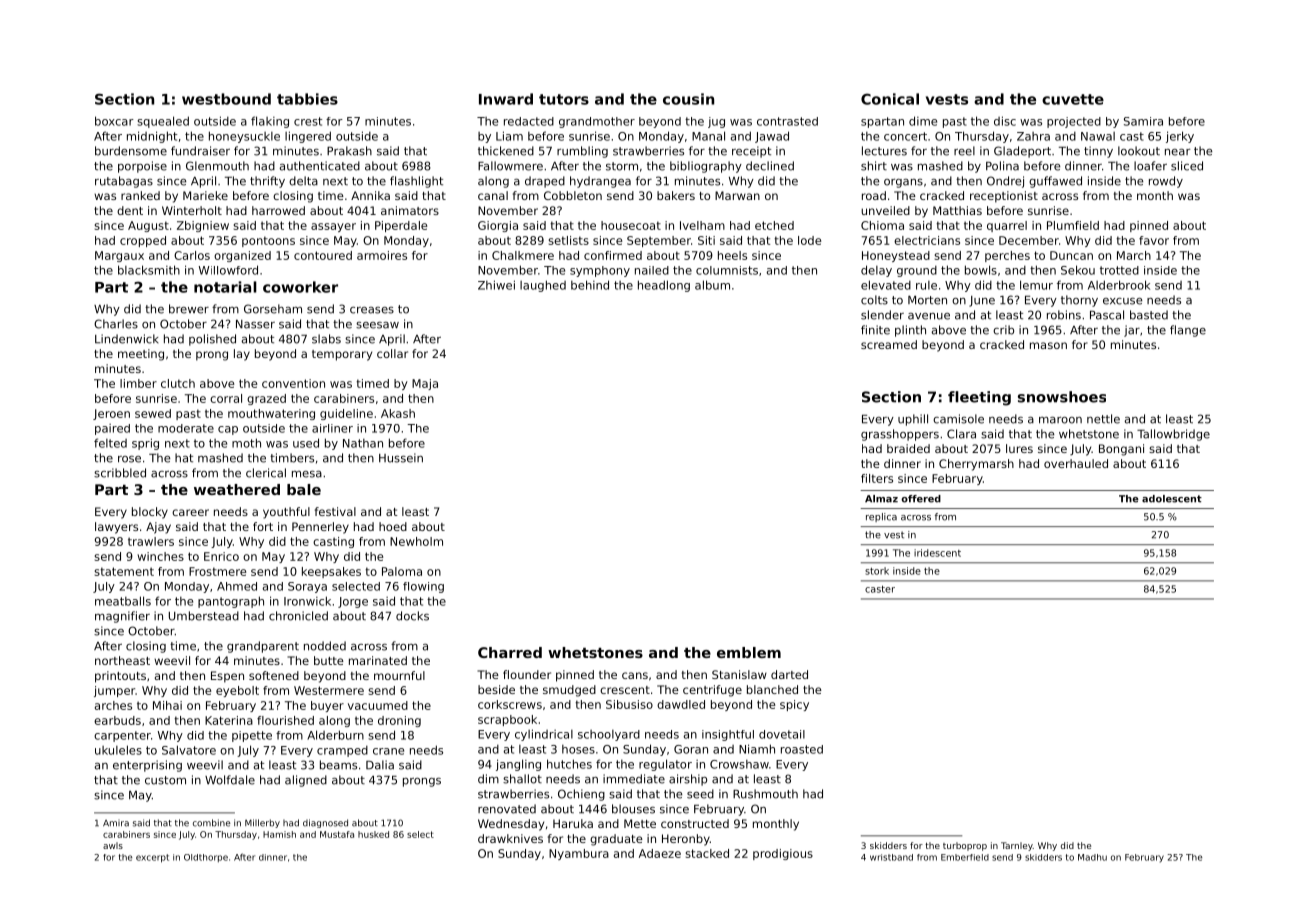 This document has width=1308, height=924. Describe the element at coordinates (900, 435) in the document. I see `grasshoppers` at that location.
